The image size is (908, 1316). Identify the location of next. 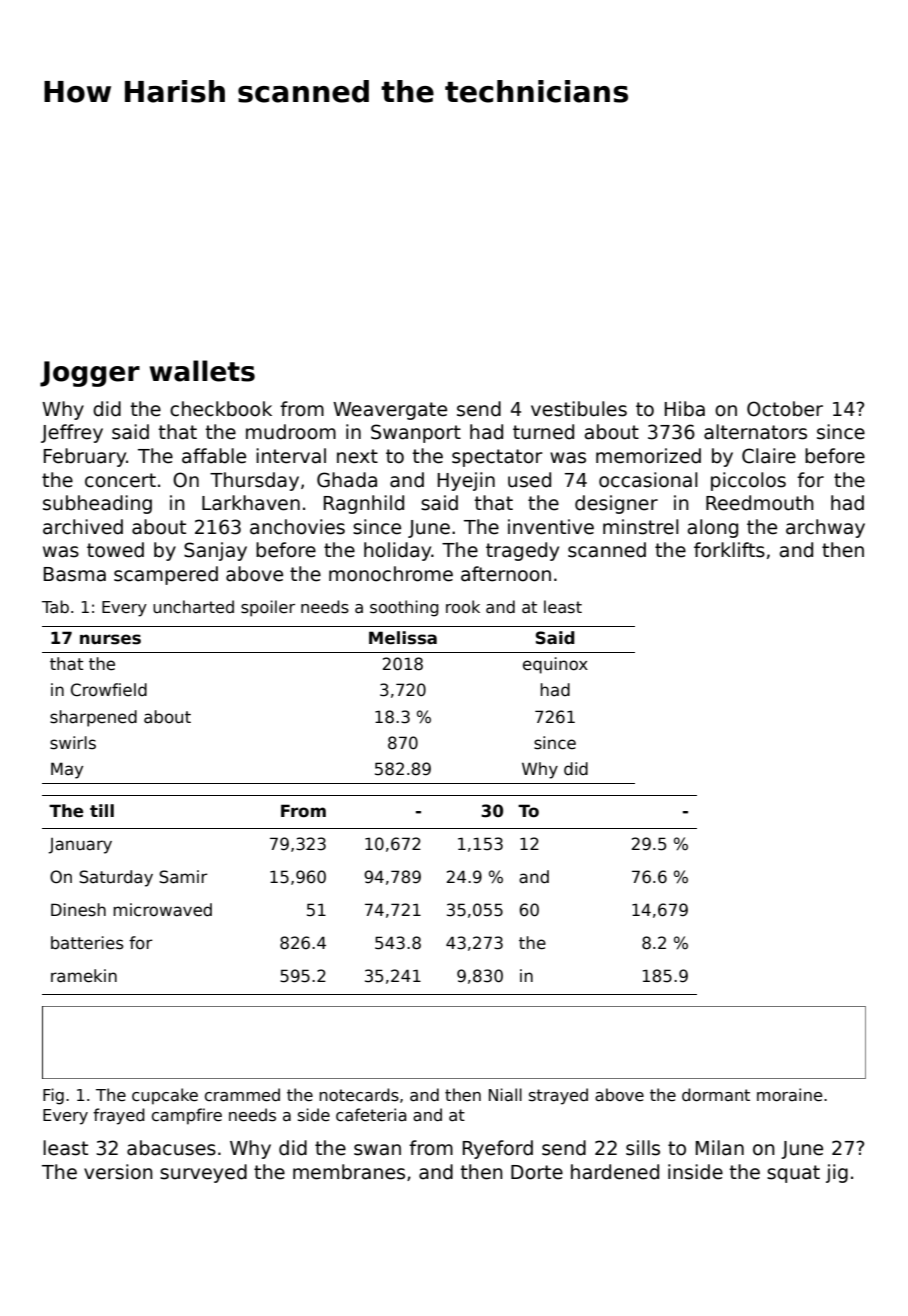
(357, 456).
